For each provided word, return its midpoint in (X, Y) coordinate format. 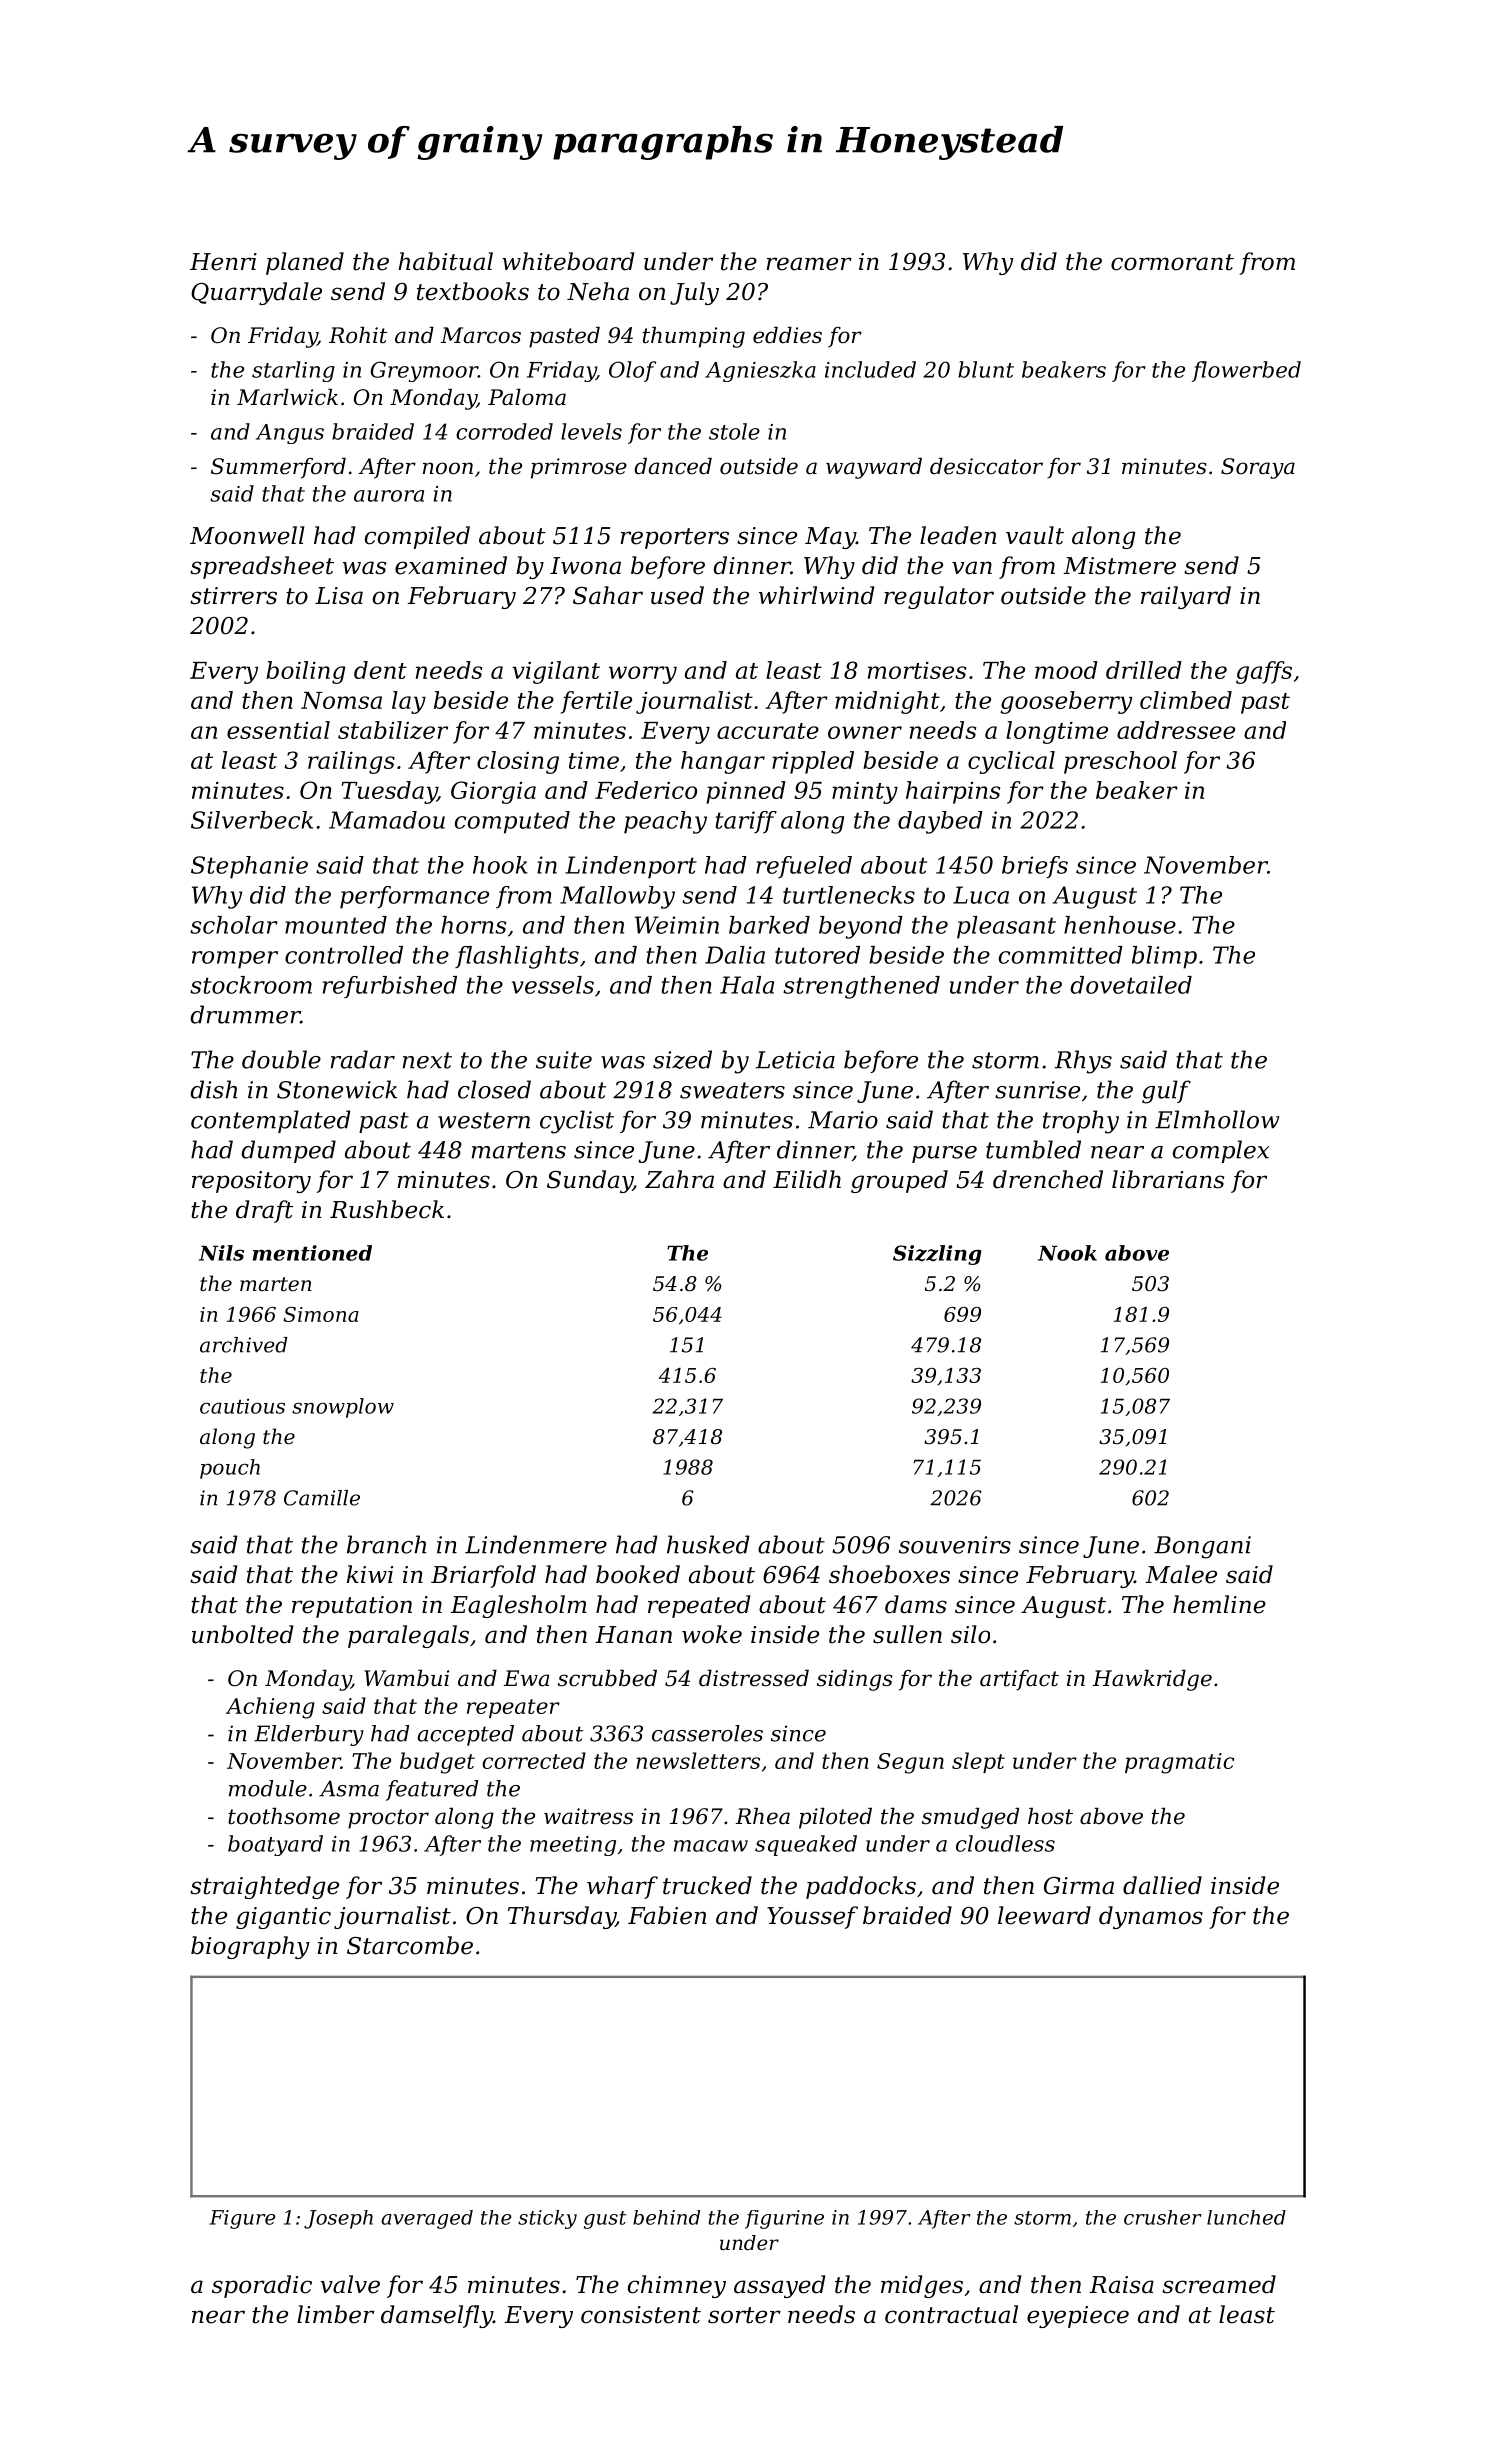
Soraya (1258, 468)
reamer (809, 264)
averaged (427, 2219)
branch (386, 1544)
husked (708, 1544)
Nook (1067, 1253)
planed (305, 263)
